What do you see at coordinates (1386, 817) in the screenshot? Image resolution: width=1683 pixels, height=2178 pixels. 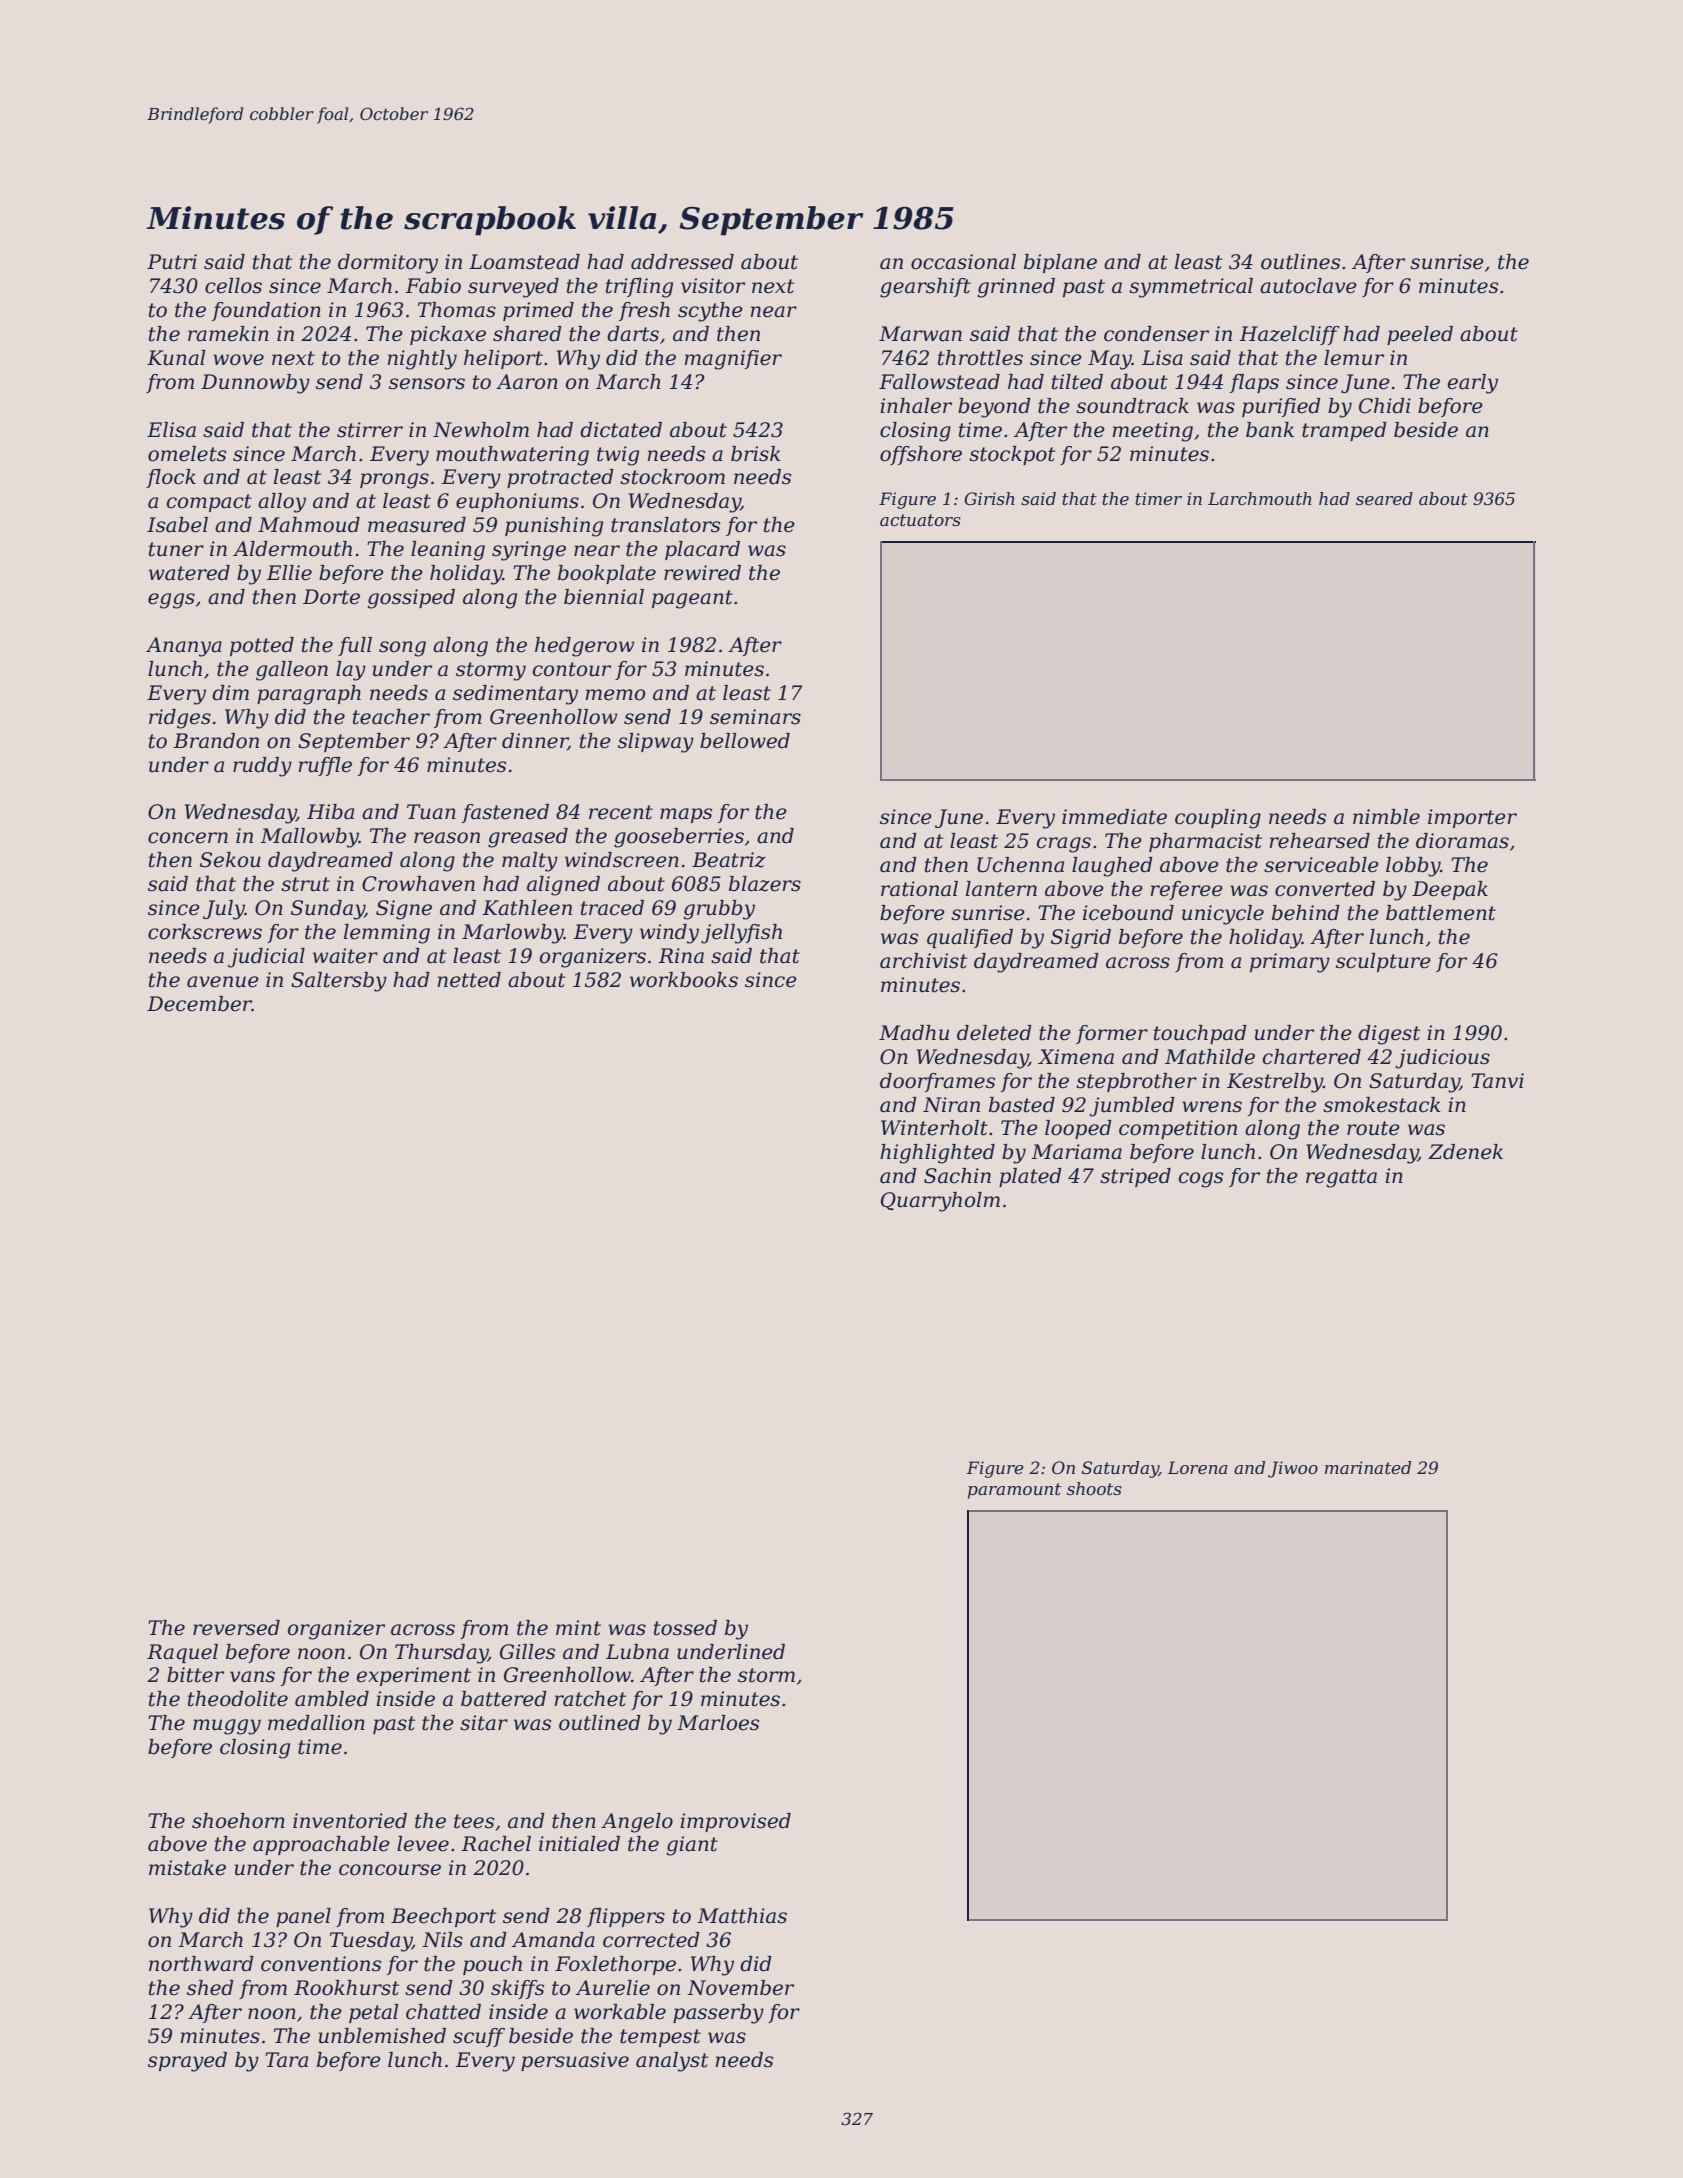 I see `nimble` at bounding box center [1386, 817].
